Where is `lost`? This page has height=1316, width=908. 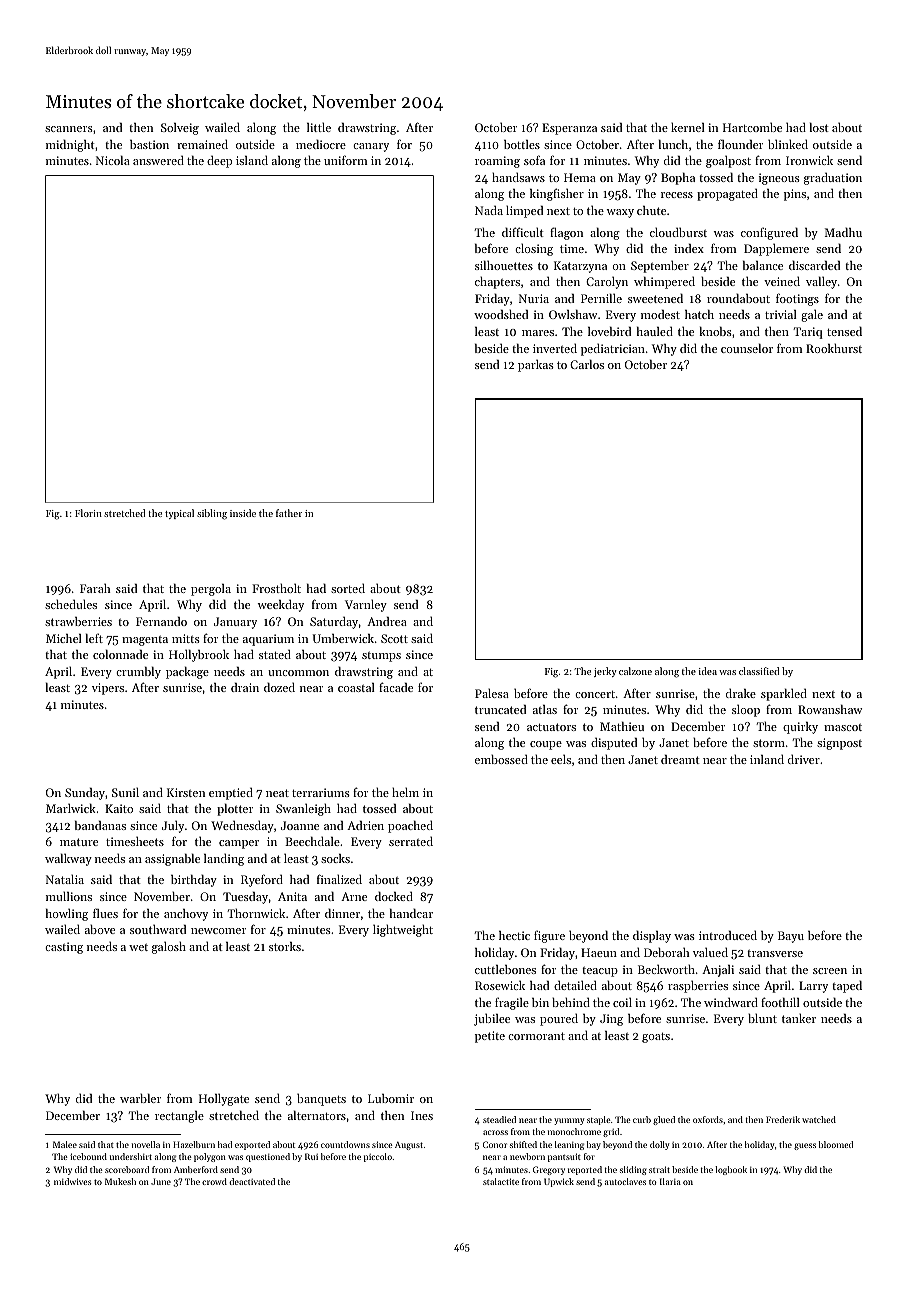 lost is located at coordinates (819, 127).
